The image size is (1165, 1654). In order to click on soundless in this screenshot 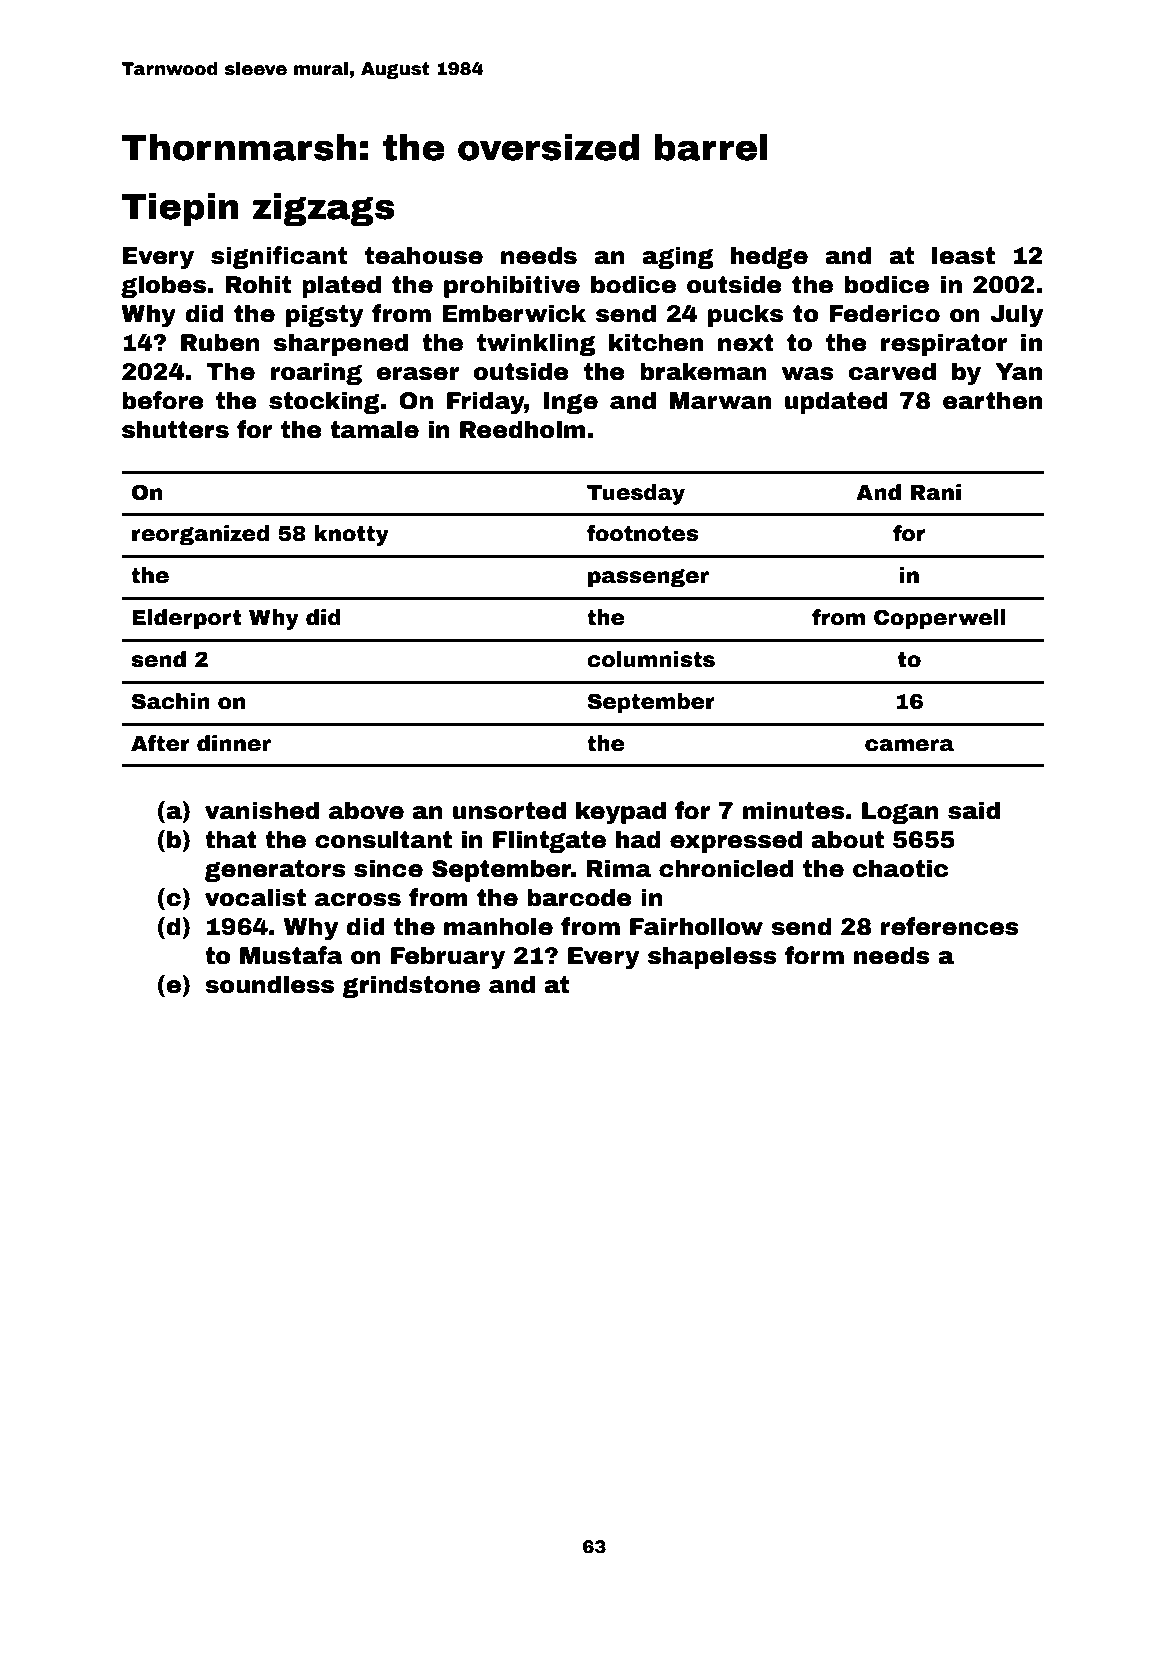, I will do `click(269, 984)`.
